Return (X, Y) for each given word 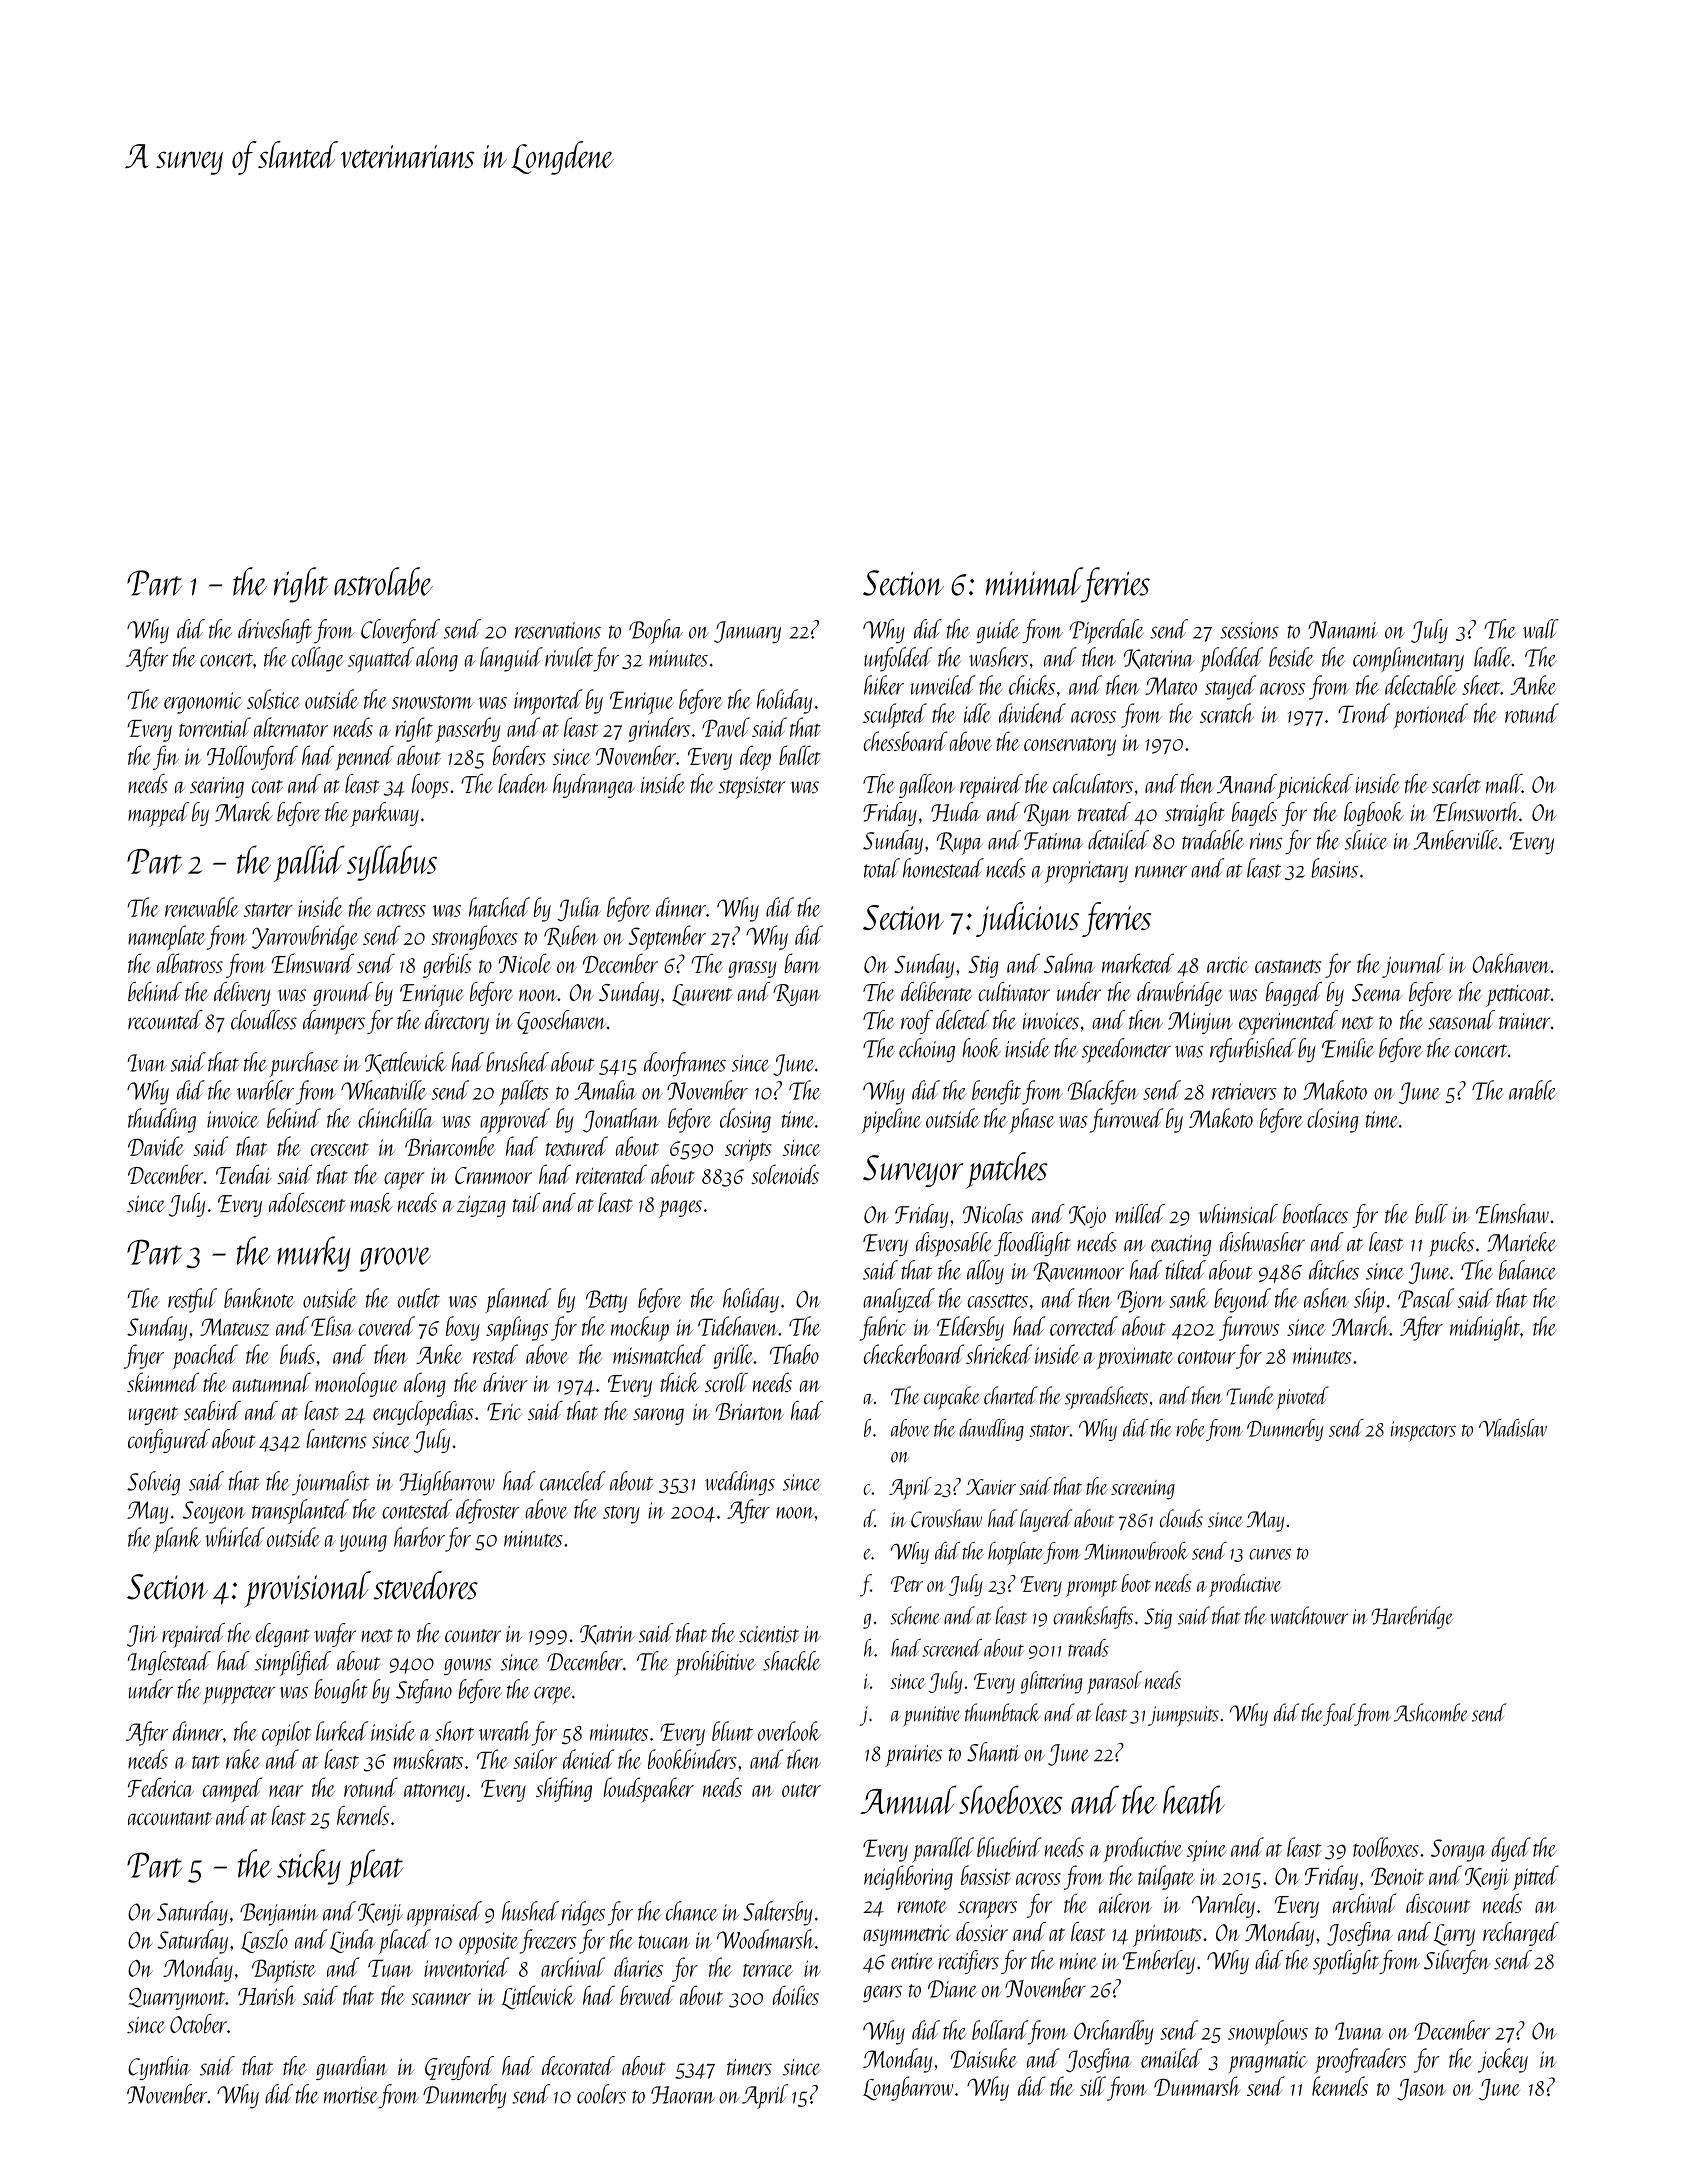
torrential (215, 727)
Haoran (683, 2095)
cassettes (998, 1301)
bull (1431, 1214)
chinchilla (396, 1118)
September (667, 938)
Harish (267, 1995)
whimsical (1238, 1214)
